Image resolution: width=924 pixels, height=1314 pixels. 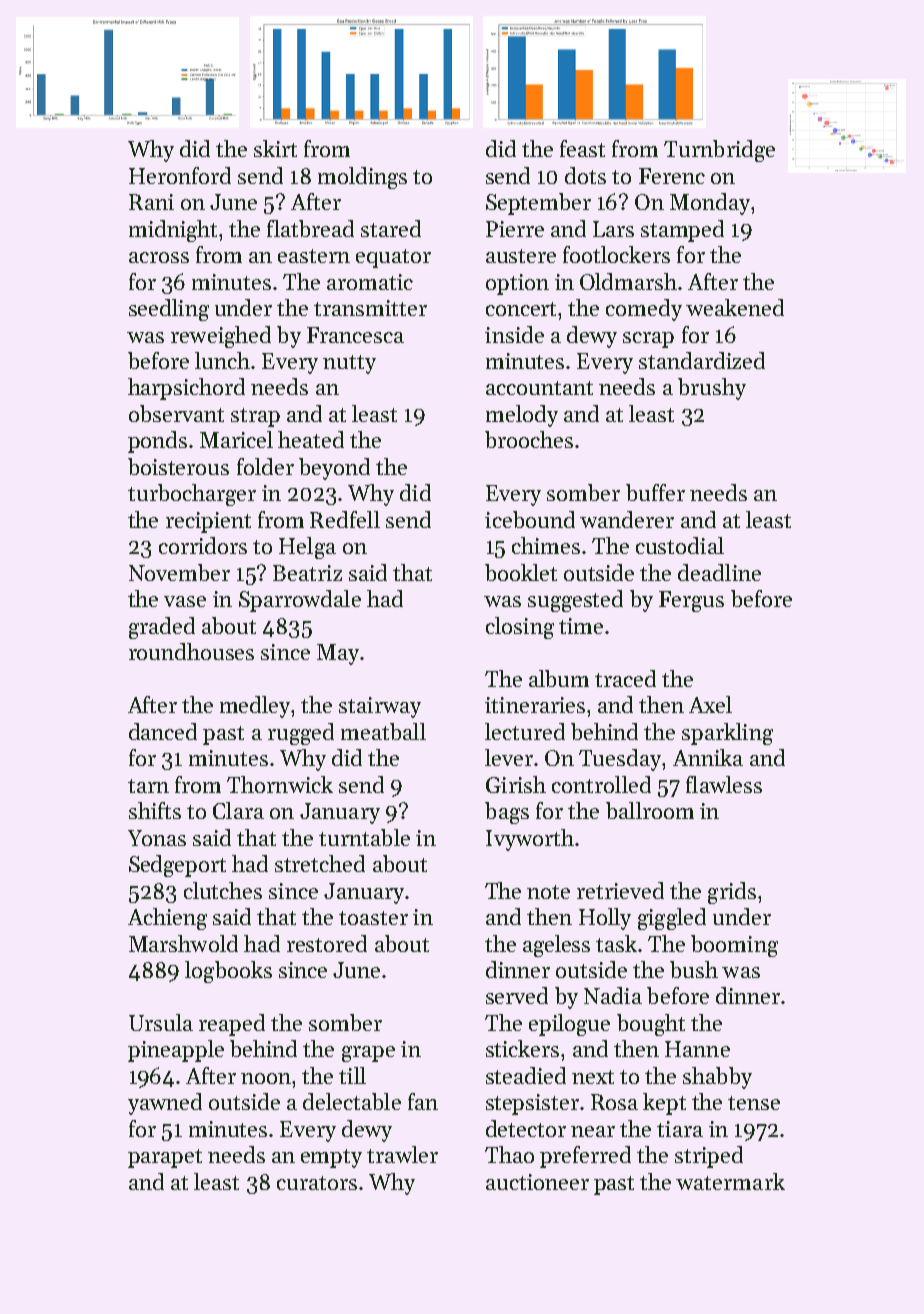 I want to click on concert, so click(x=522, y=309).
